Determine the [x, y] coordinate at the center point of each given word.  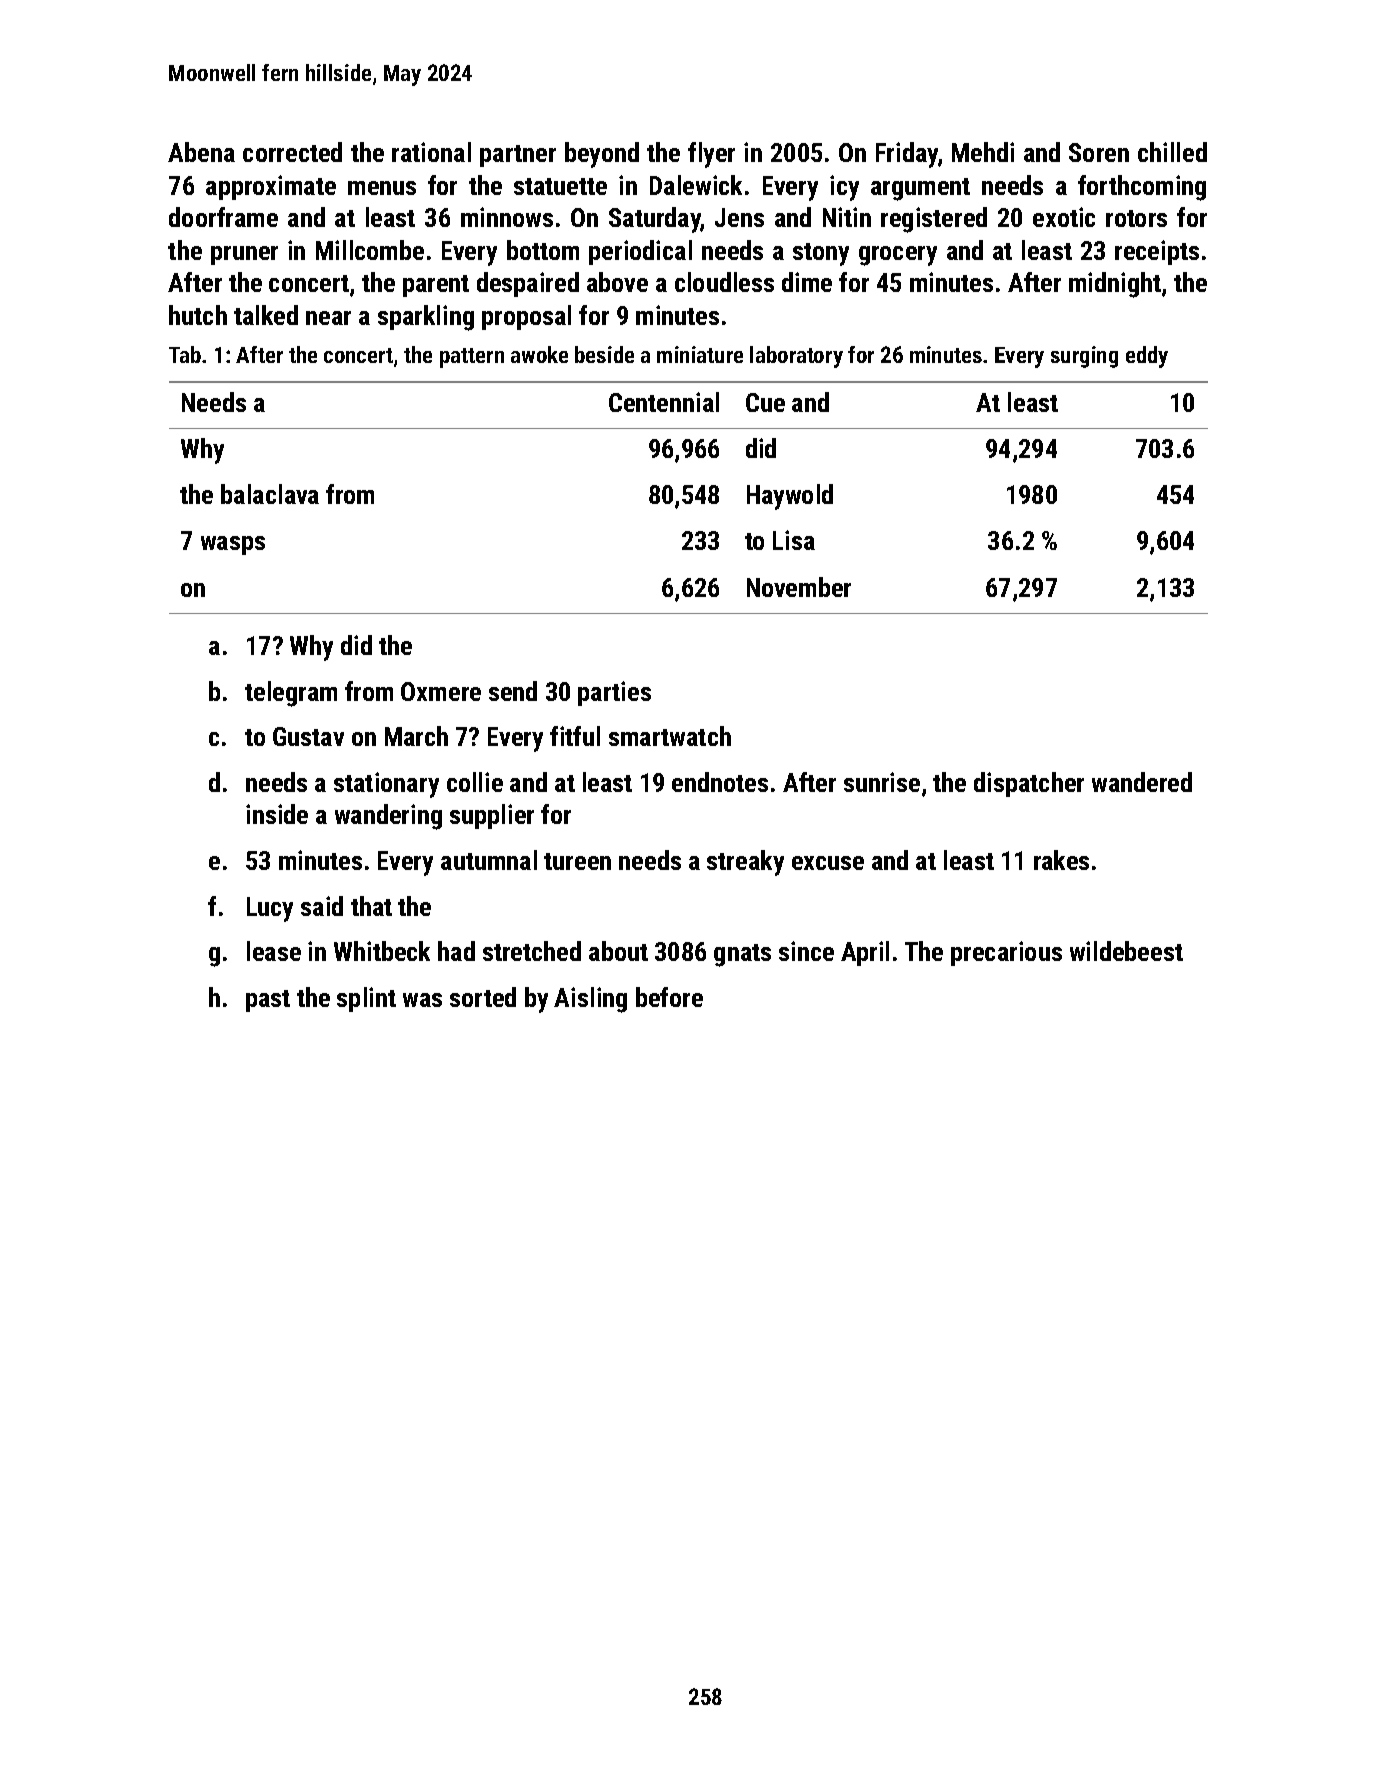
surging [1084, 357]
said [322, 906]
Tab [185, 354]
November [799, 587]
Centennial [664, 402]
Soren [1099, 152]
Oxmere [441, 691]
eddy [1147, 357]
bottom [543, 250]
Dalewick [696, 185]
